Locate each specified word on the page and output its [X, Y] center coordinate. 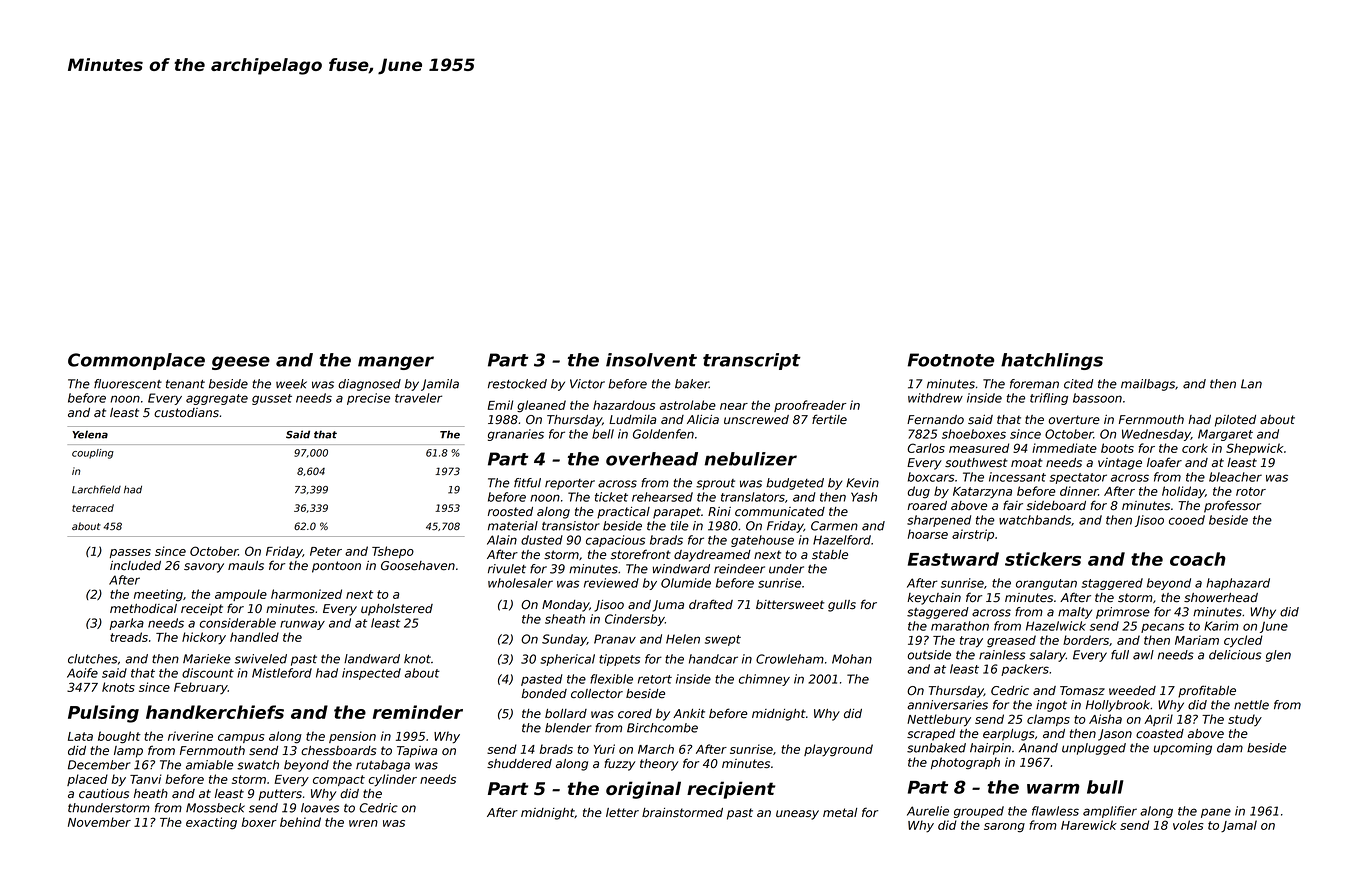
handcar [713, 659]
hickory [204, 638]
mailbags [1148, 385]
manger [396, 363]
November [99, 822]
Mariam [1197, 640]
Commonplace [136, 361]
